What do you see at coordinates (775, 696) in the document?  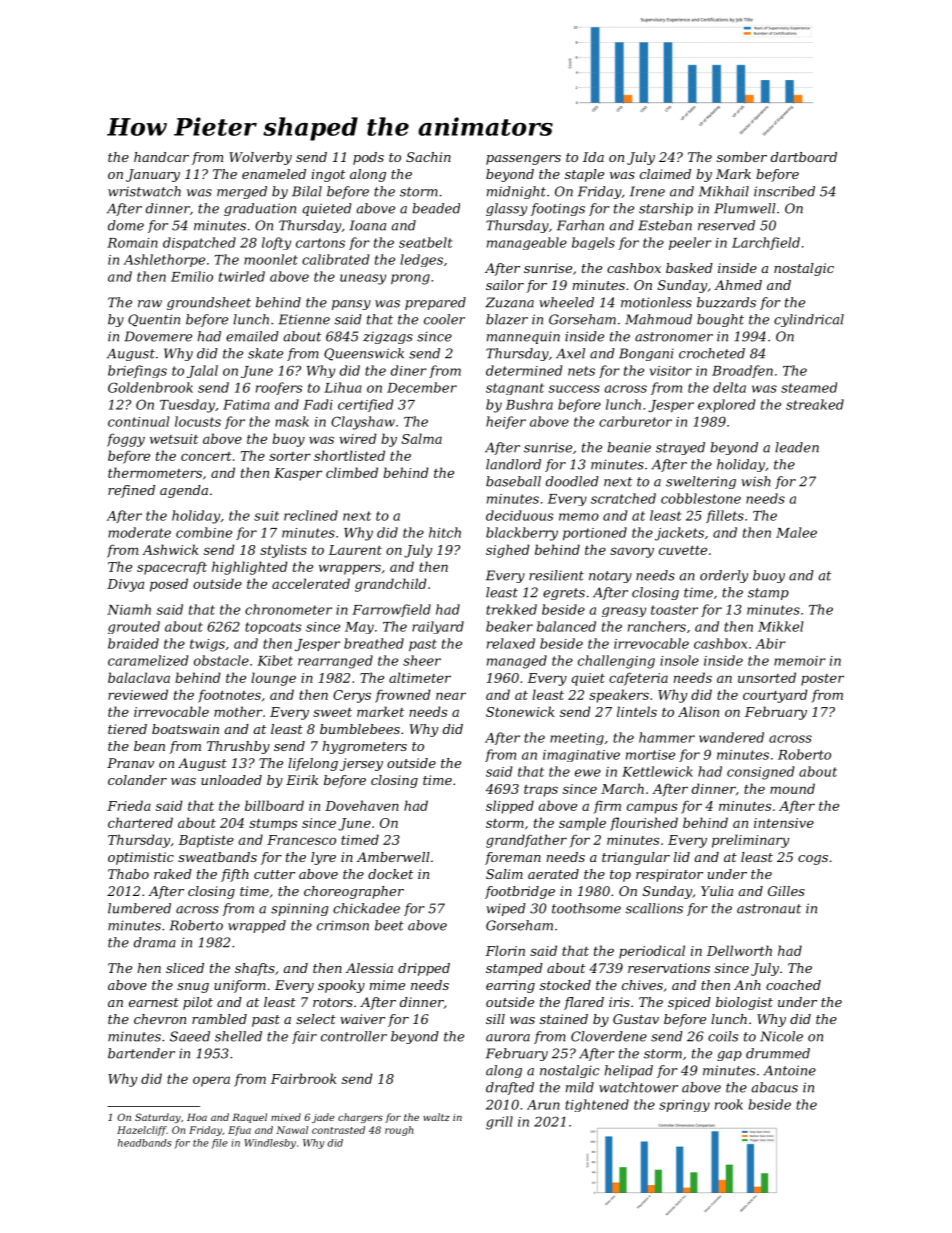 I see `courtyard` at bounding box center [775, 696].
